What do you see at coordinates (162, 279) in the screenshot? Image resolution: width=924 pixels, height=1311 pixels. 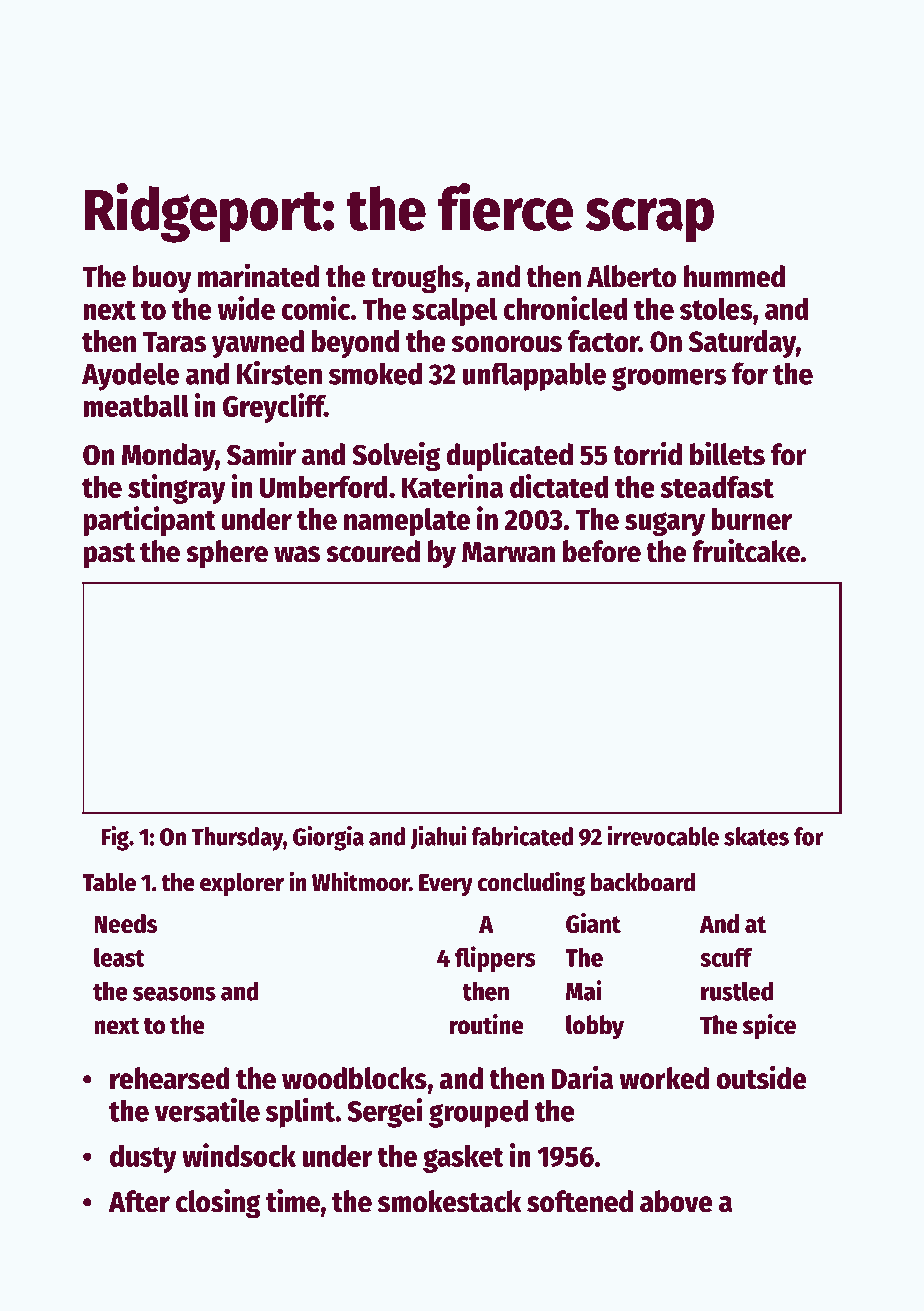 I see `buoy` at bounding box center [162, 279].
